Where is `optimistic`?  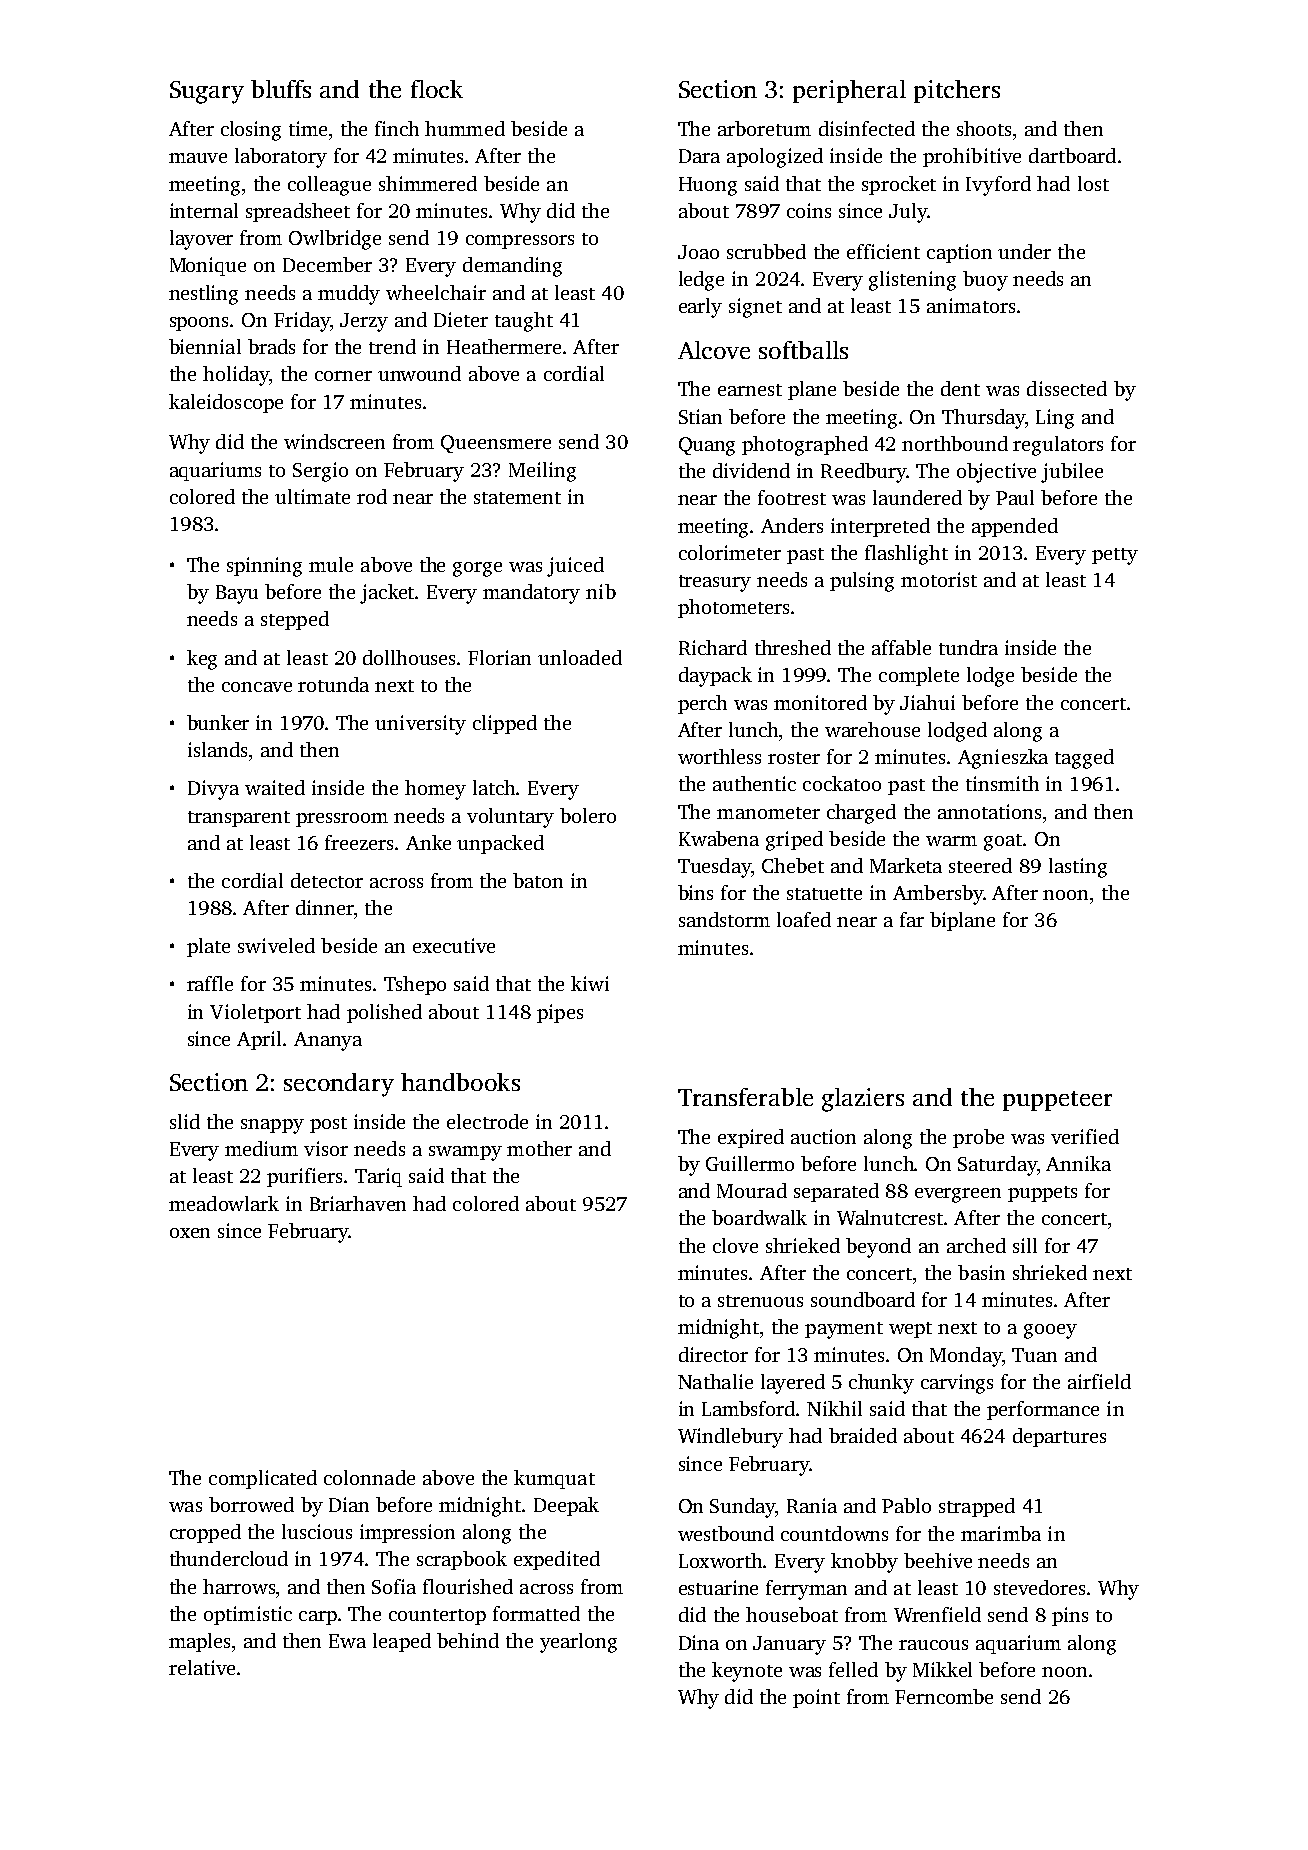
optimistic is located at coordinates (248, 1615).
